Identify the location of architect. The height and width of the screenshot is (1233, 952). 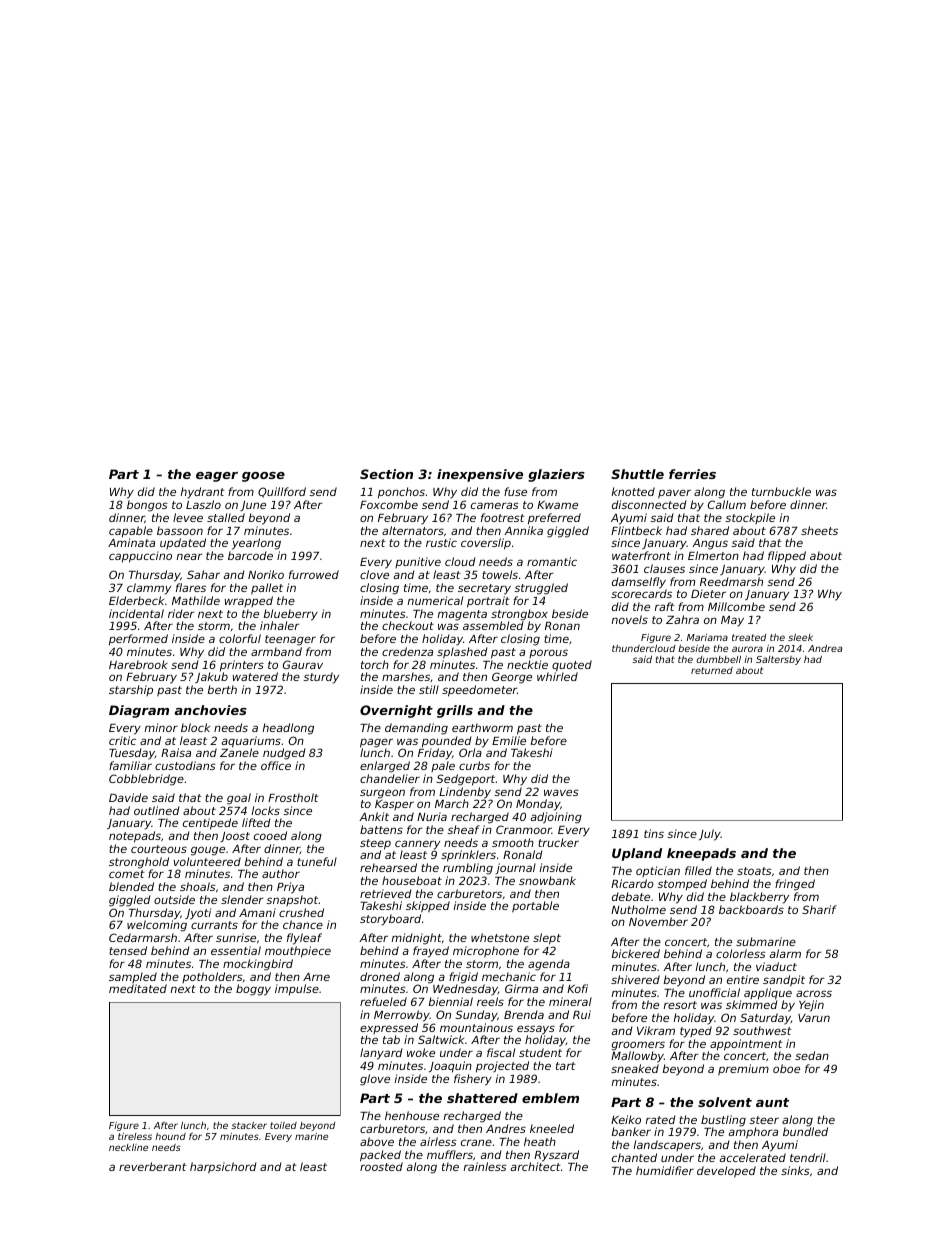
(536, 1166).
